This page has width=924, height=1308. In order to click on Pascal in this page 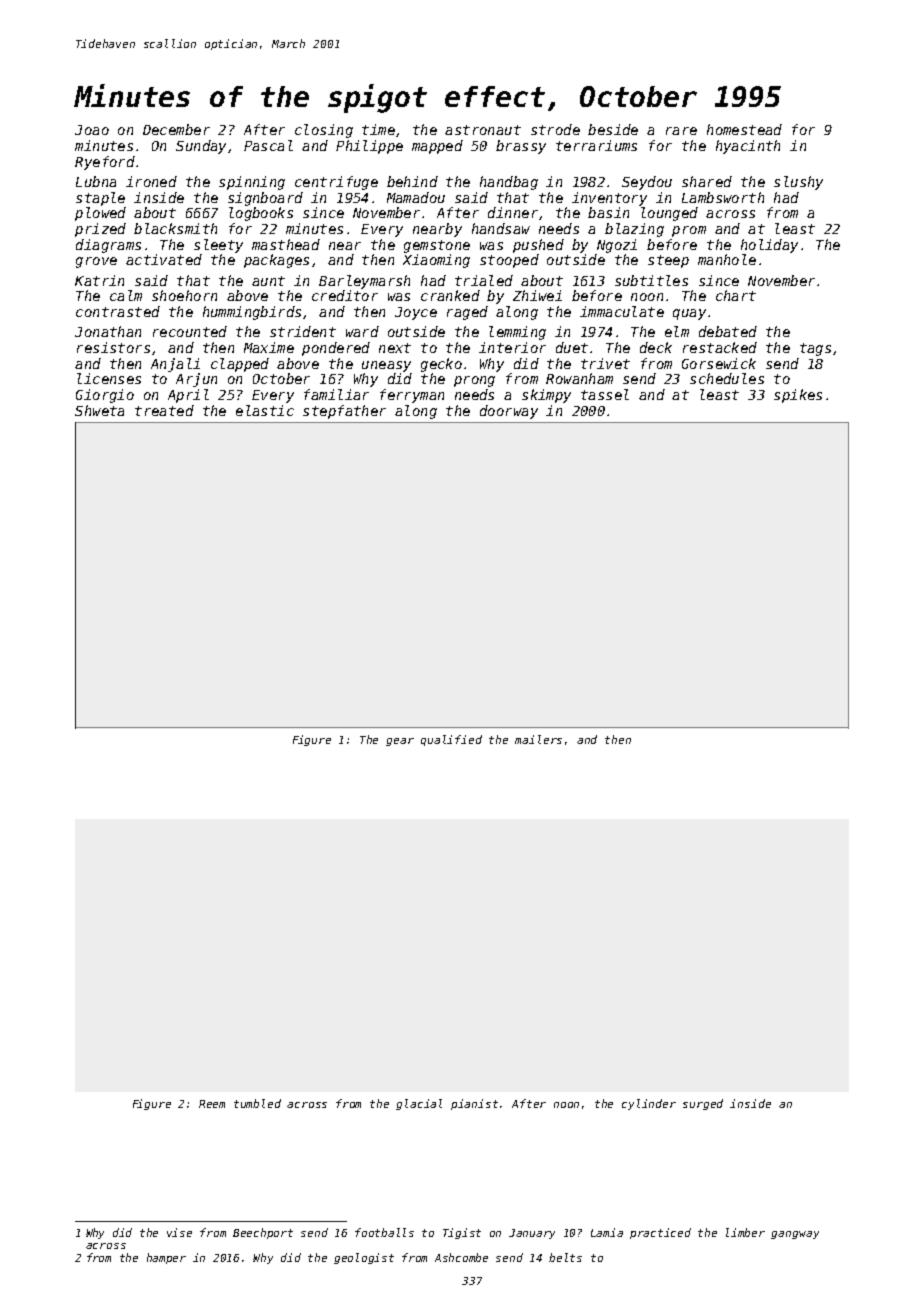, I will do `click(268, 145)`.
